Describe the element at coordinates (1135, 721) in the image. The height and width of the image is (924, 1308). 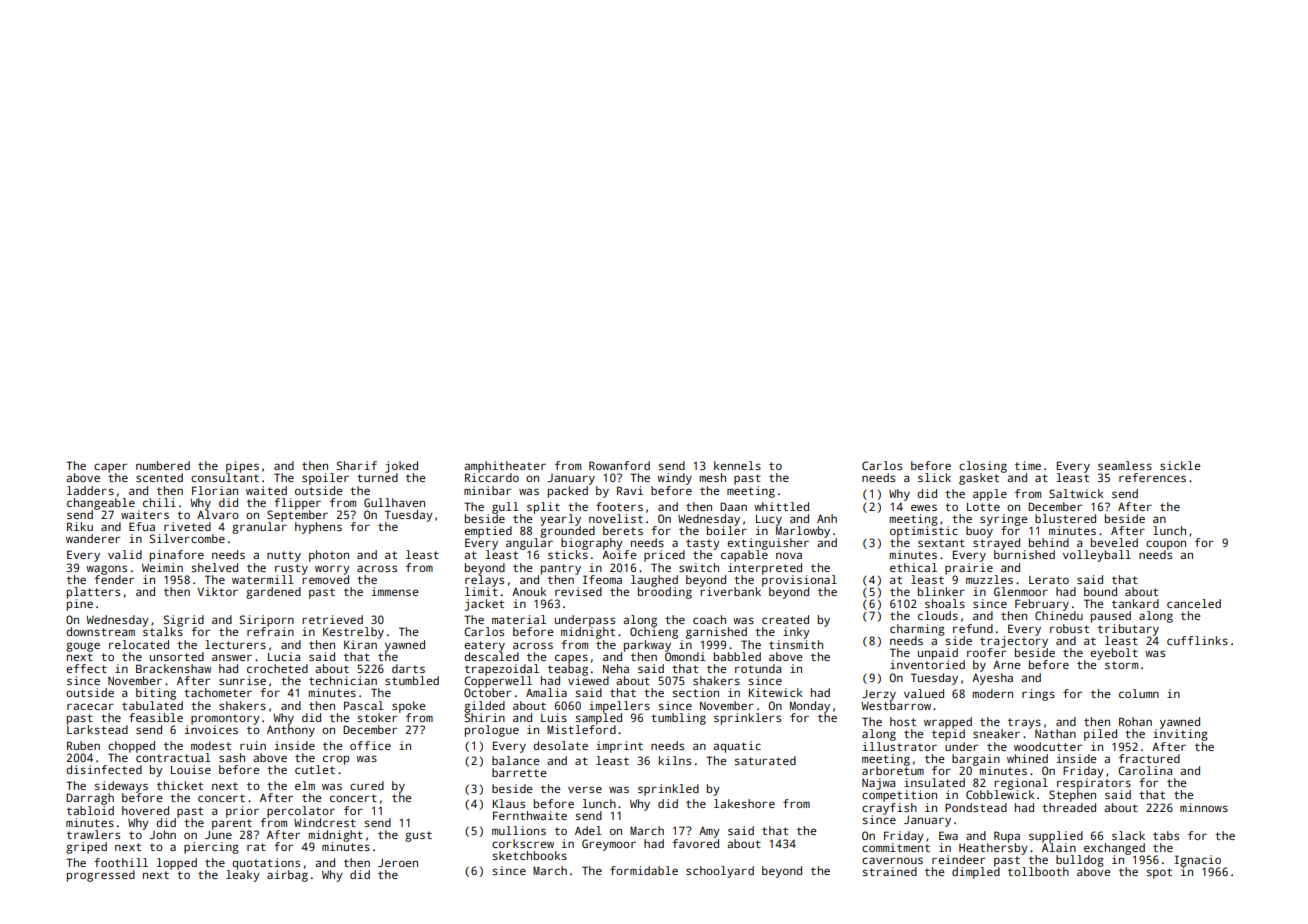
I see `Rohan` at that location.
